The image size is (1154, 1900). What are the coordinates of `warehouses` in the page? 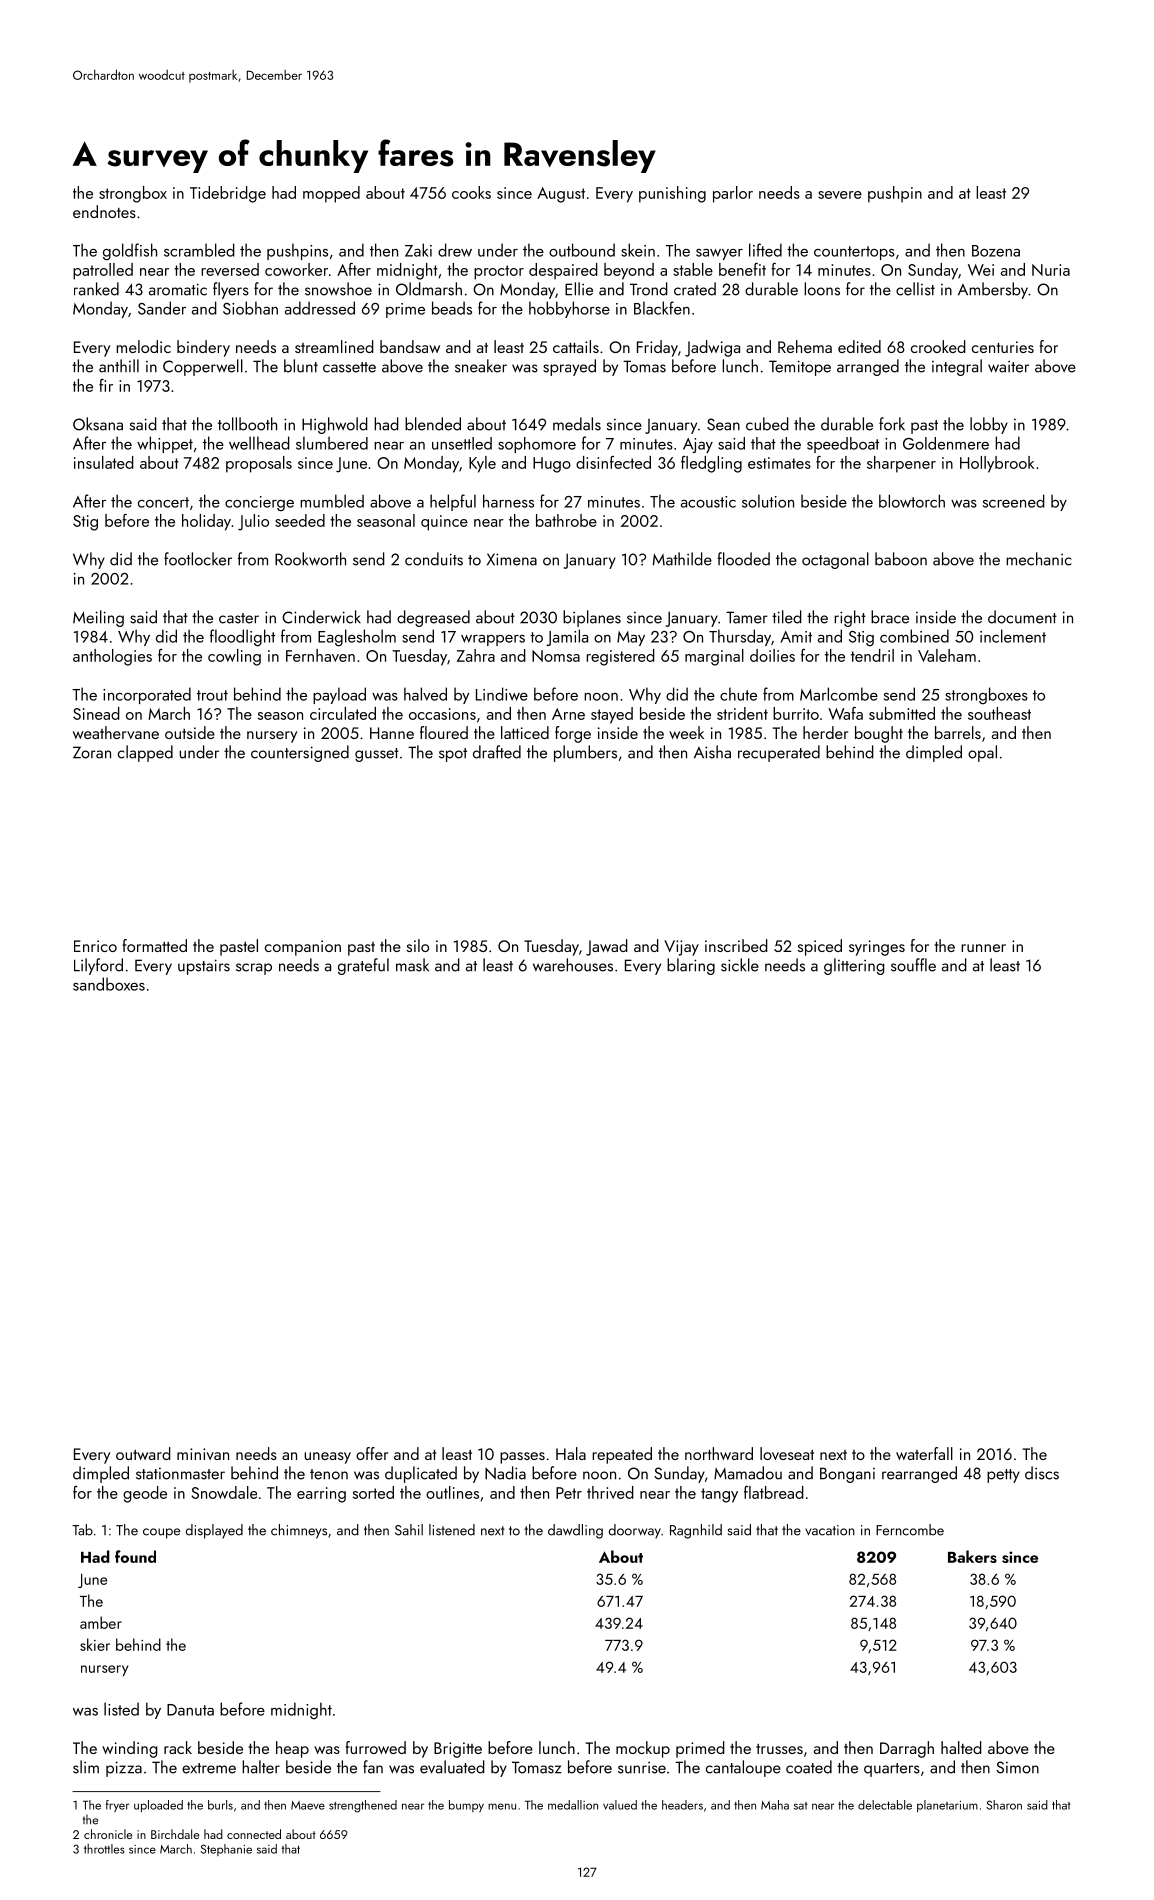 It's located at (573, 965).
